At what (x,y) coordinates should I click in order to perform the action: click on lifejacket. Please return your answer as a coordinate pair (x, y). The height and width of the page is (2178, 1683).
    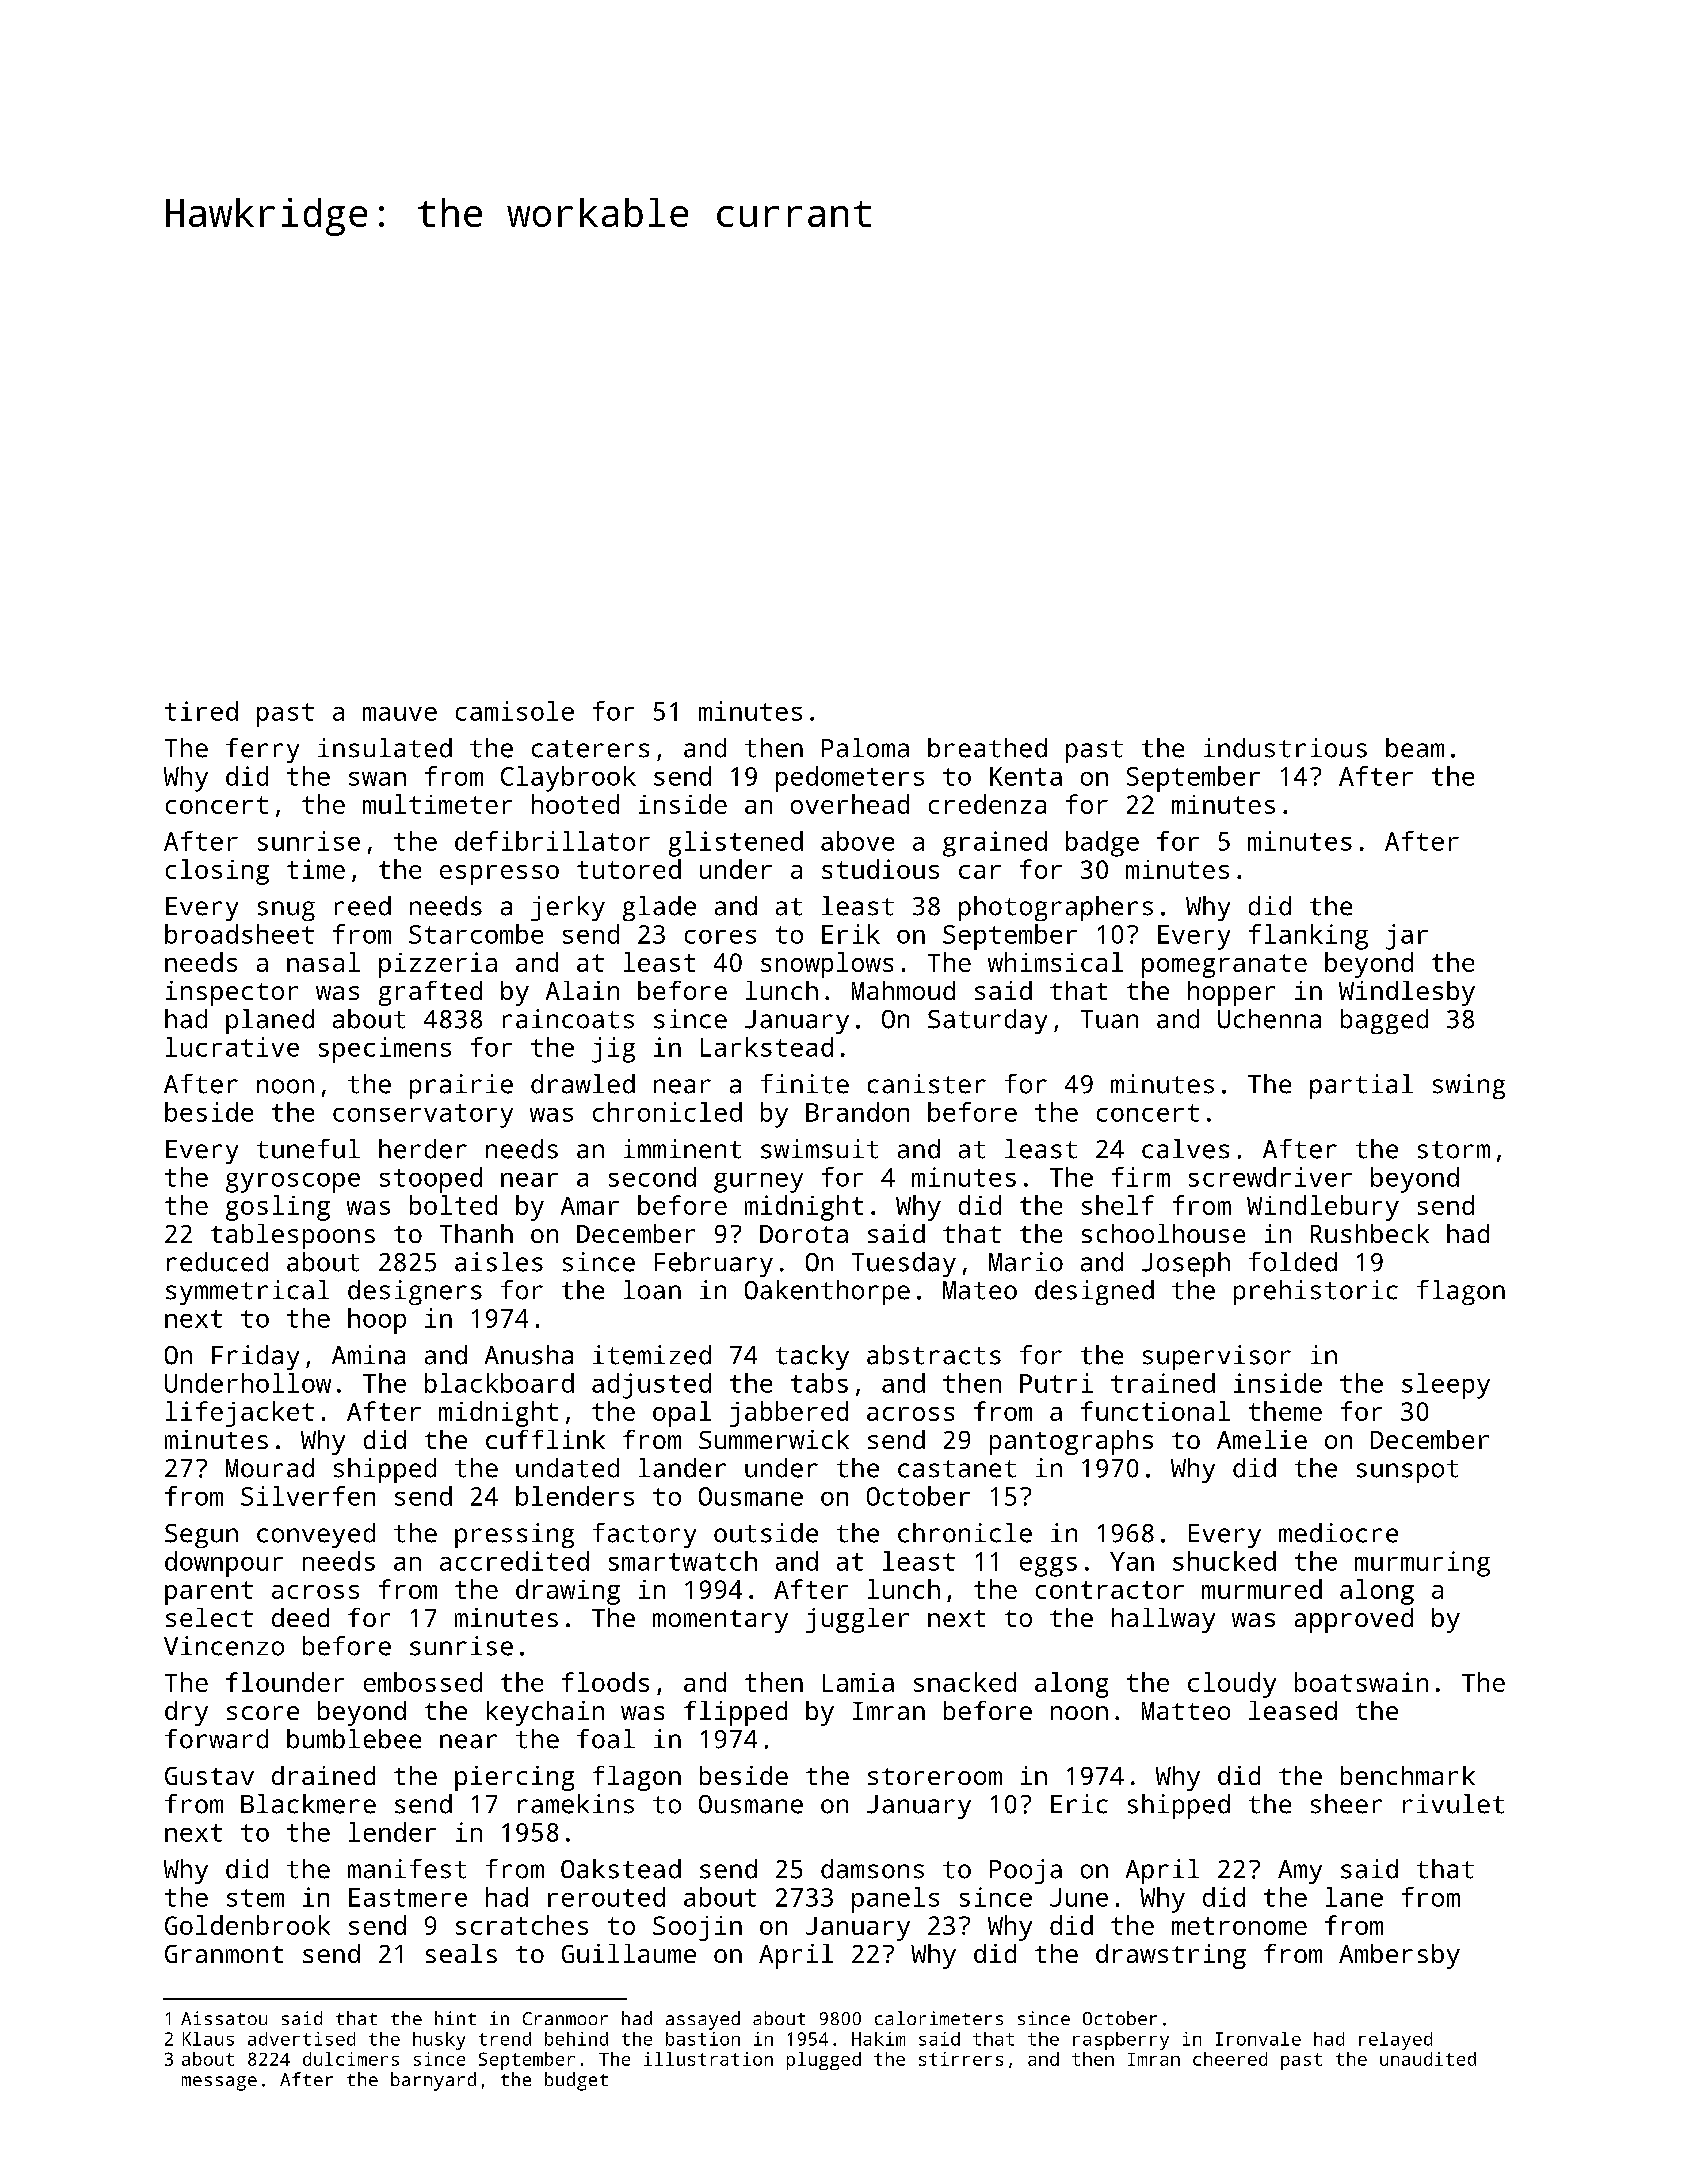
    Looking at the image, I should click on (240, 1414).
